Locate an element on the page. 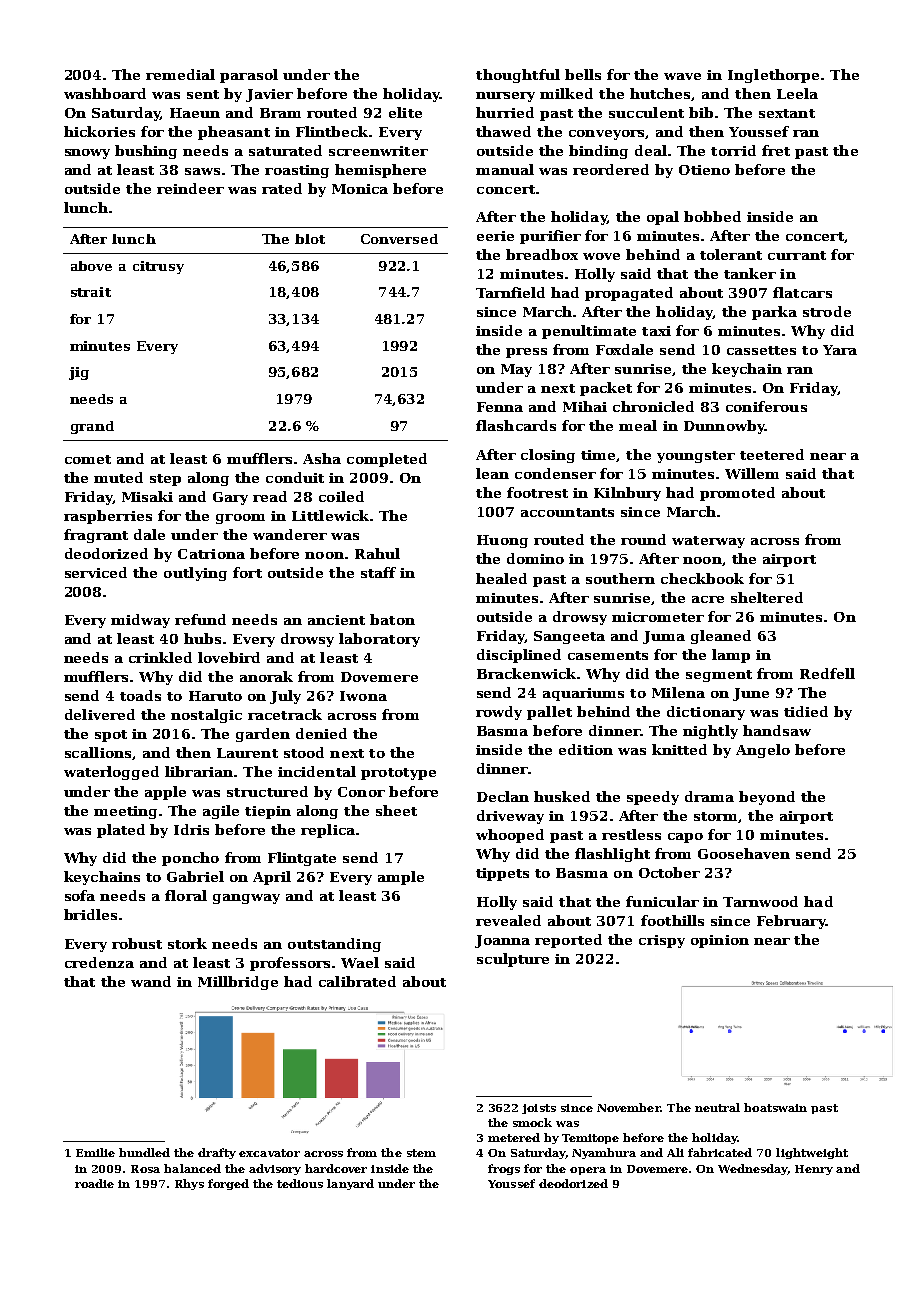  meal is located at coordinates (638, 425).
